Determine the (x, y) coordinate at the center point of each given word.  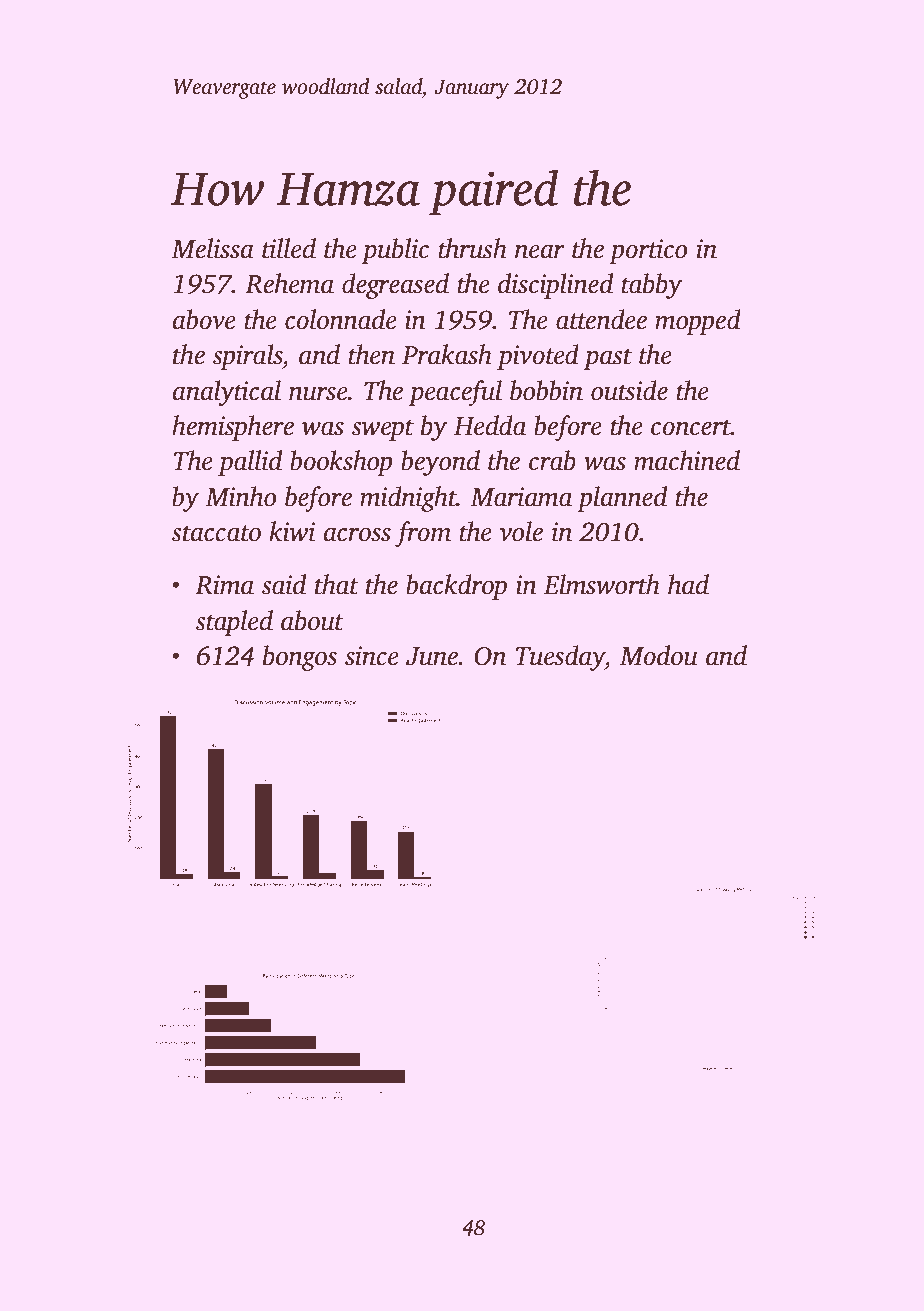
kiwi (292, 531)
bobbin (546, 390)
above (204, 319)
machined (687, 460)
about (312, 620)
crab (552, 460)
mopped (698, 322)
